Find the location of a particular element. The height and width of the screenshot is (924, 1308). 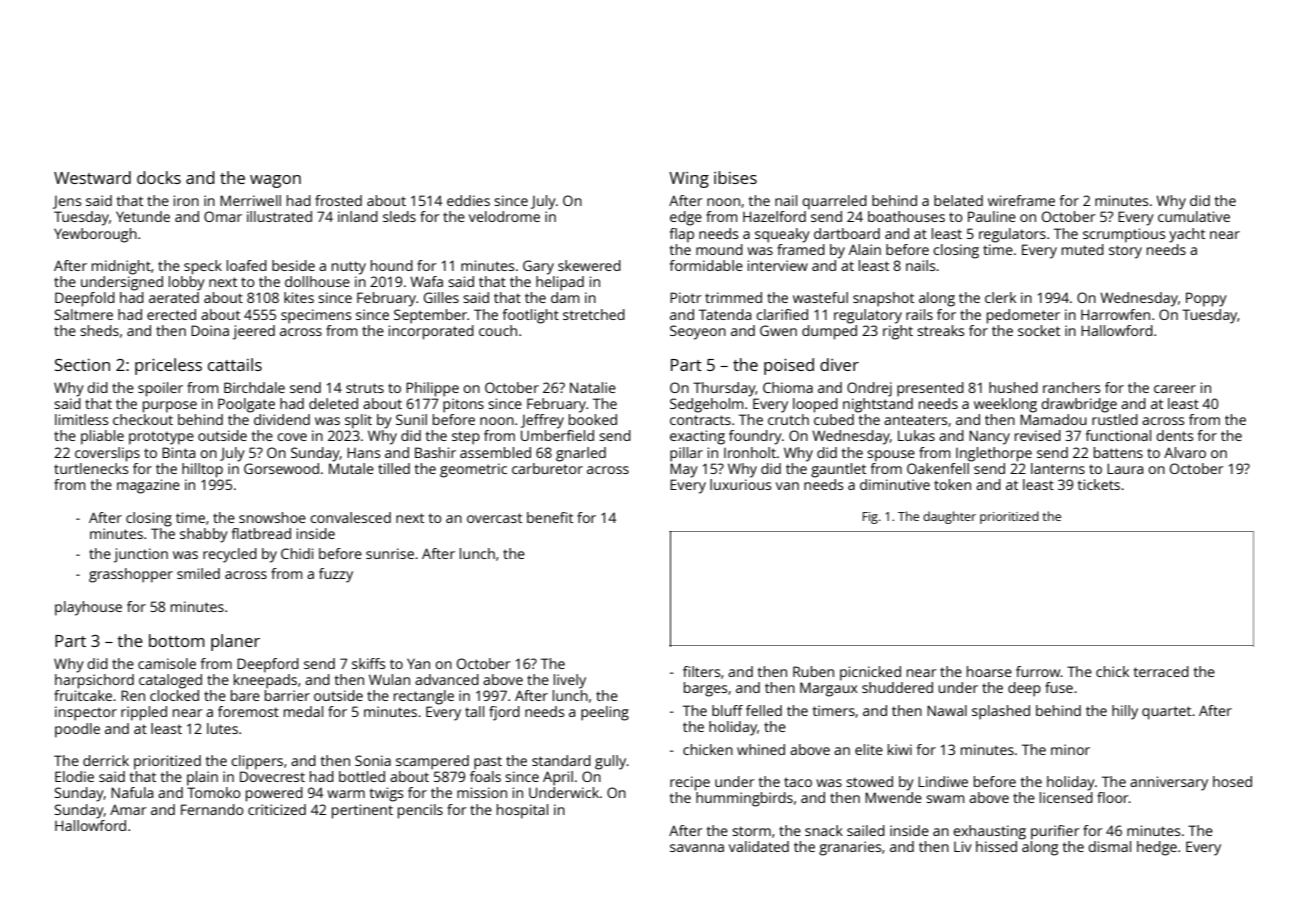

stretched is located at coordinates (594, 314).
